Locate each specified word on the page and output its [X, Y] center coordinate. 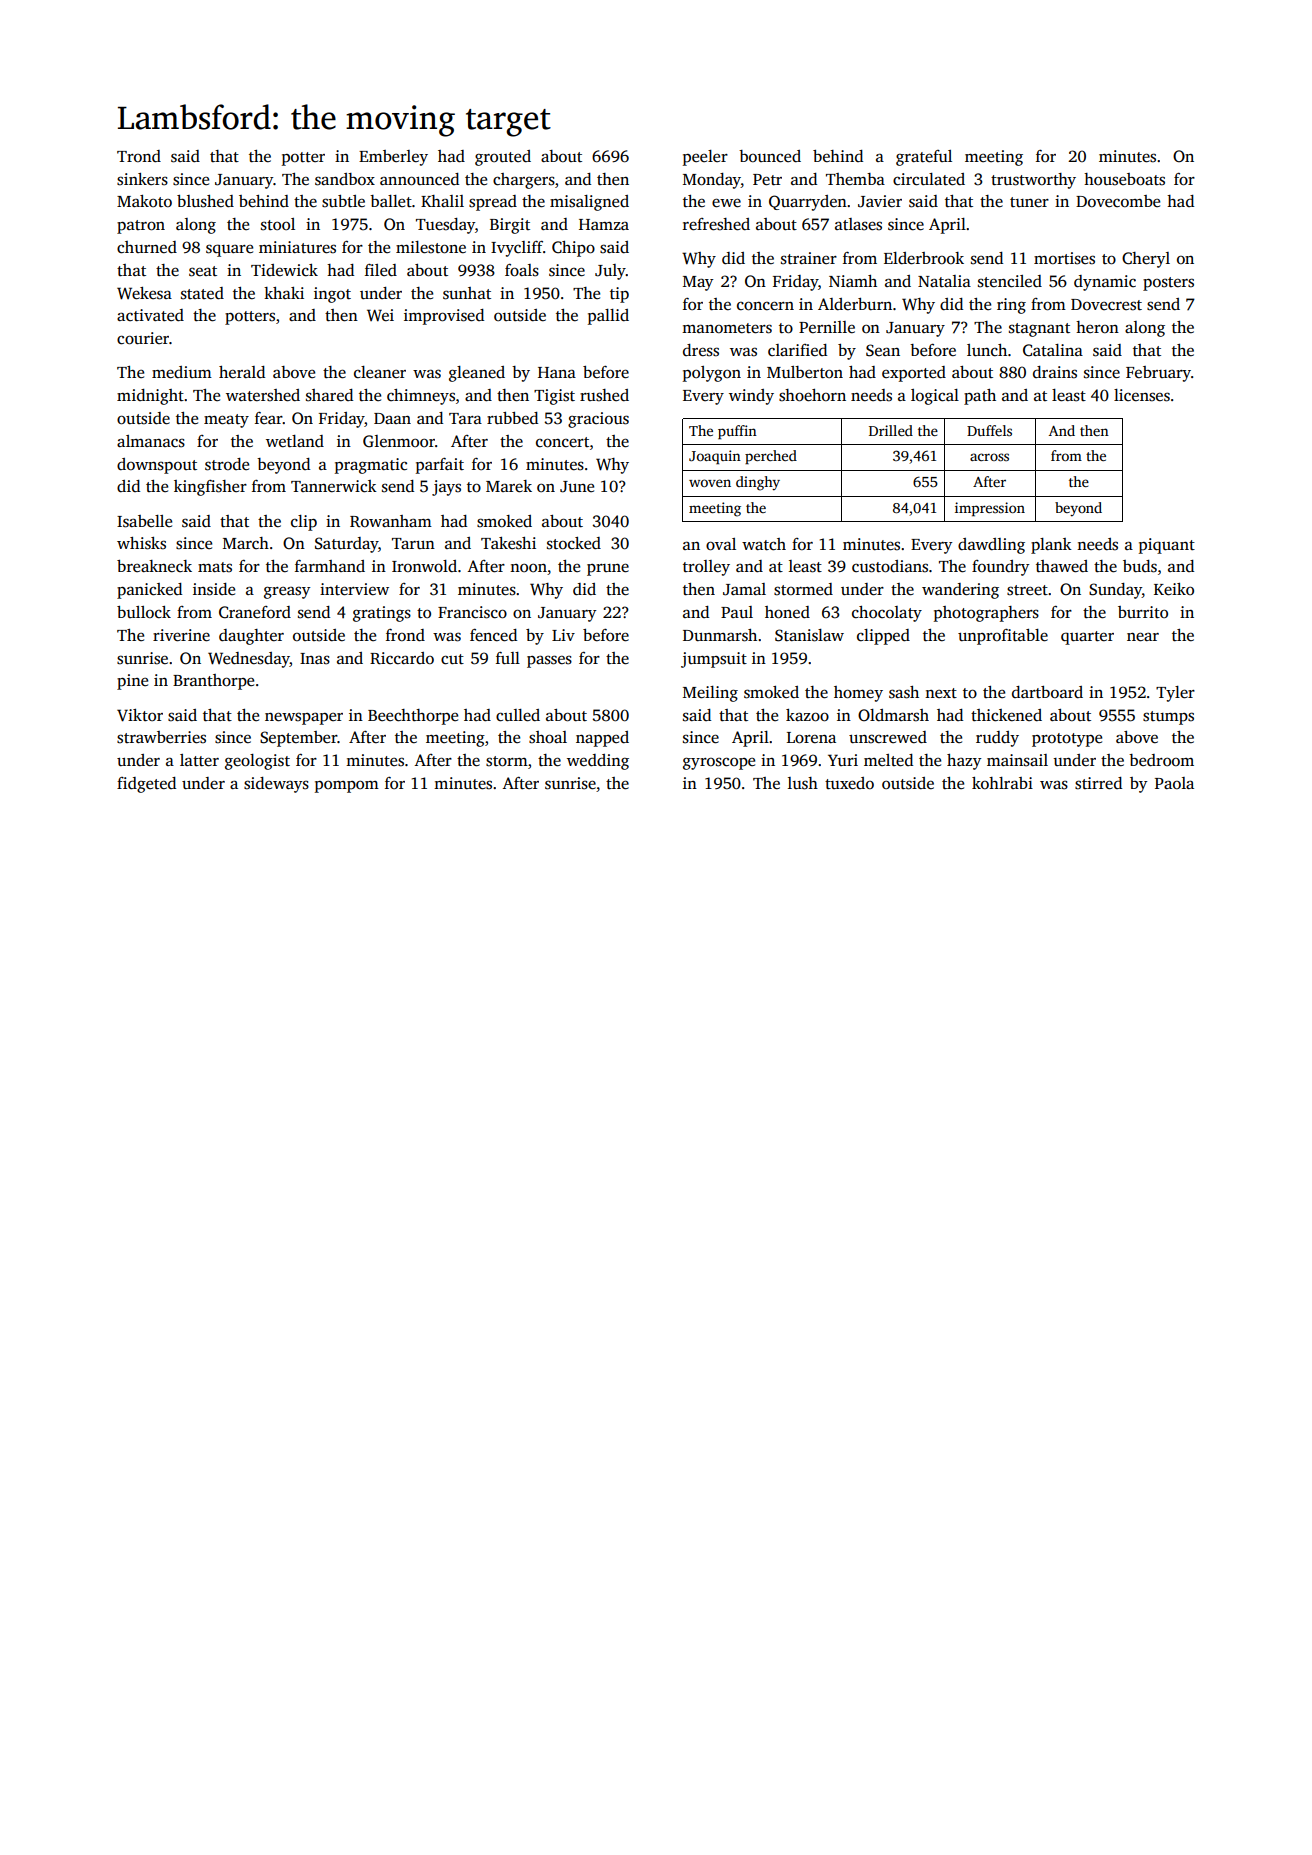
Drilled [891, 430]
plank [1051, 546]
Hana [557, 372]
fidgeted [146, 785]
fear [269, 418]
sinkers [142, 179]
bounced [770, 156]
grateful [924, 158]
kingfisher [210, 488]
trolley [706, 568]
